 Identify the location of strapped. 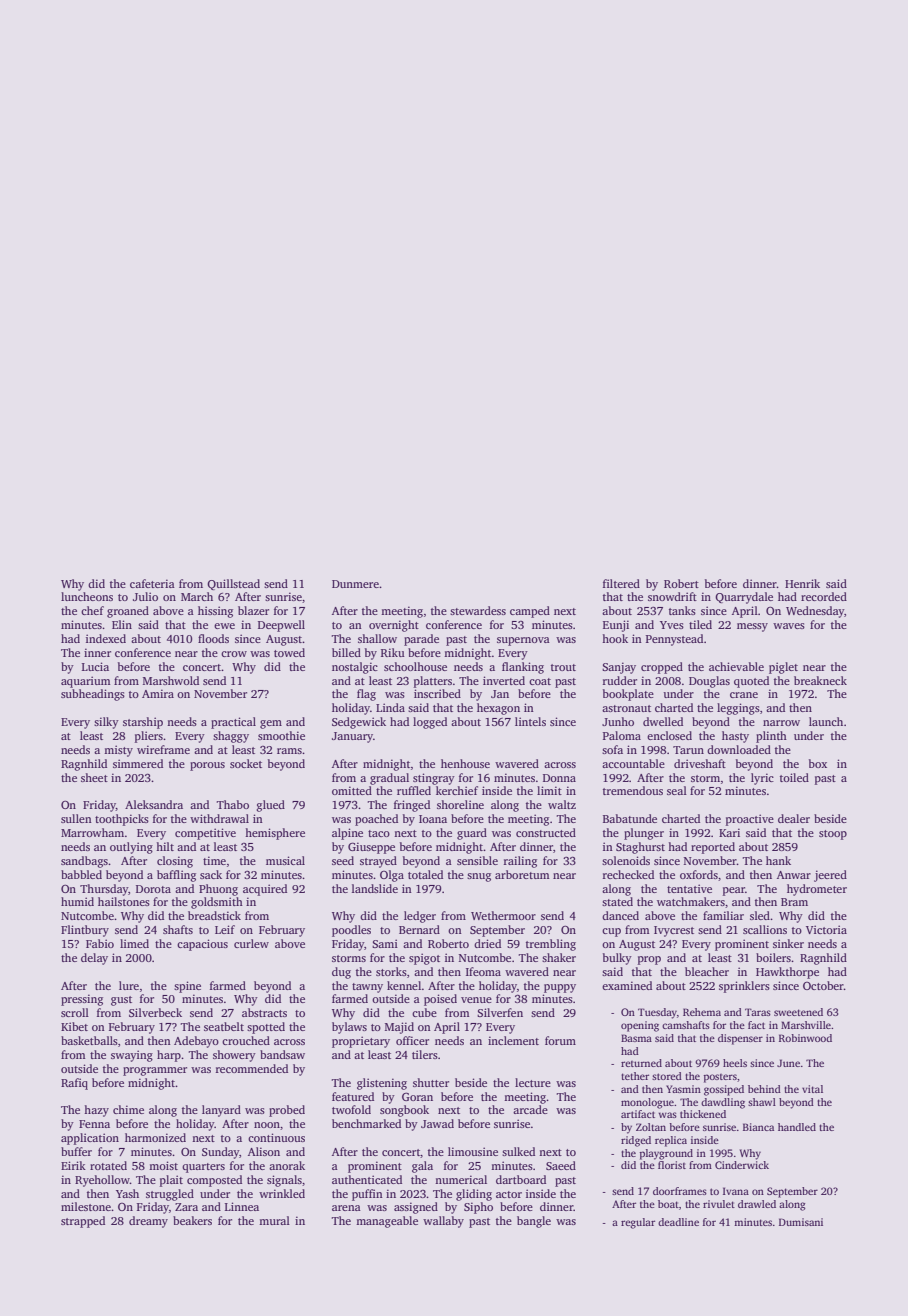
(83, 1222).
